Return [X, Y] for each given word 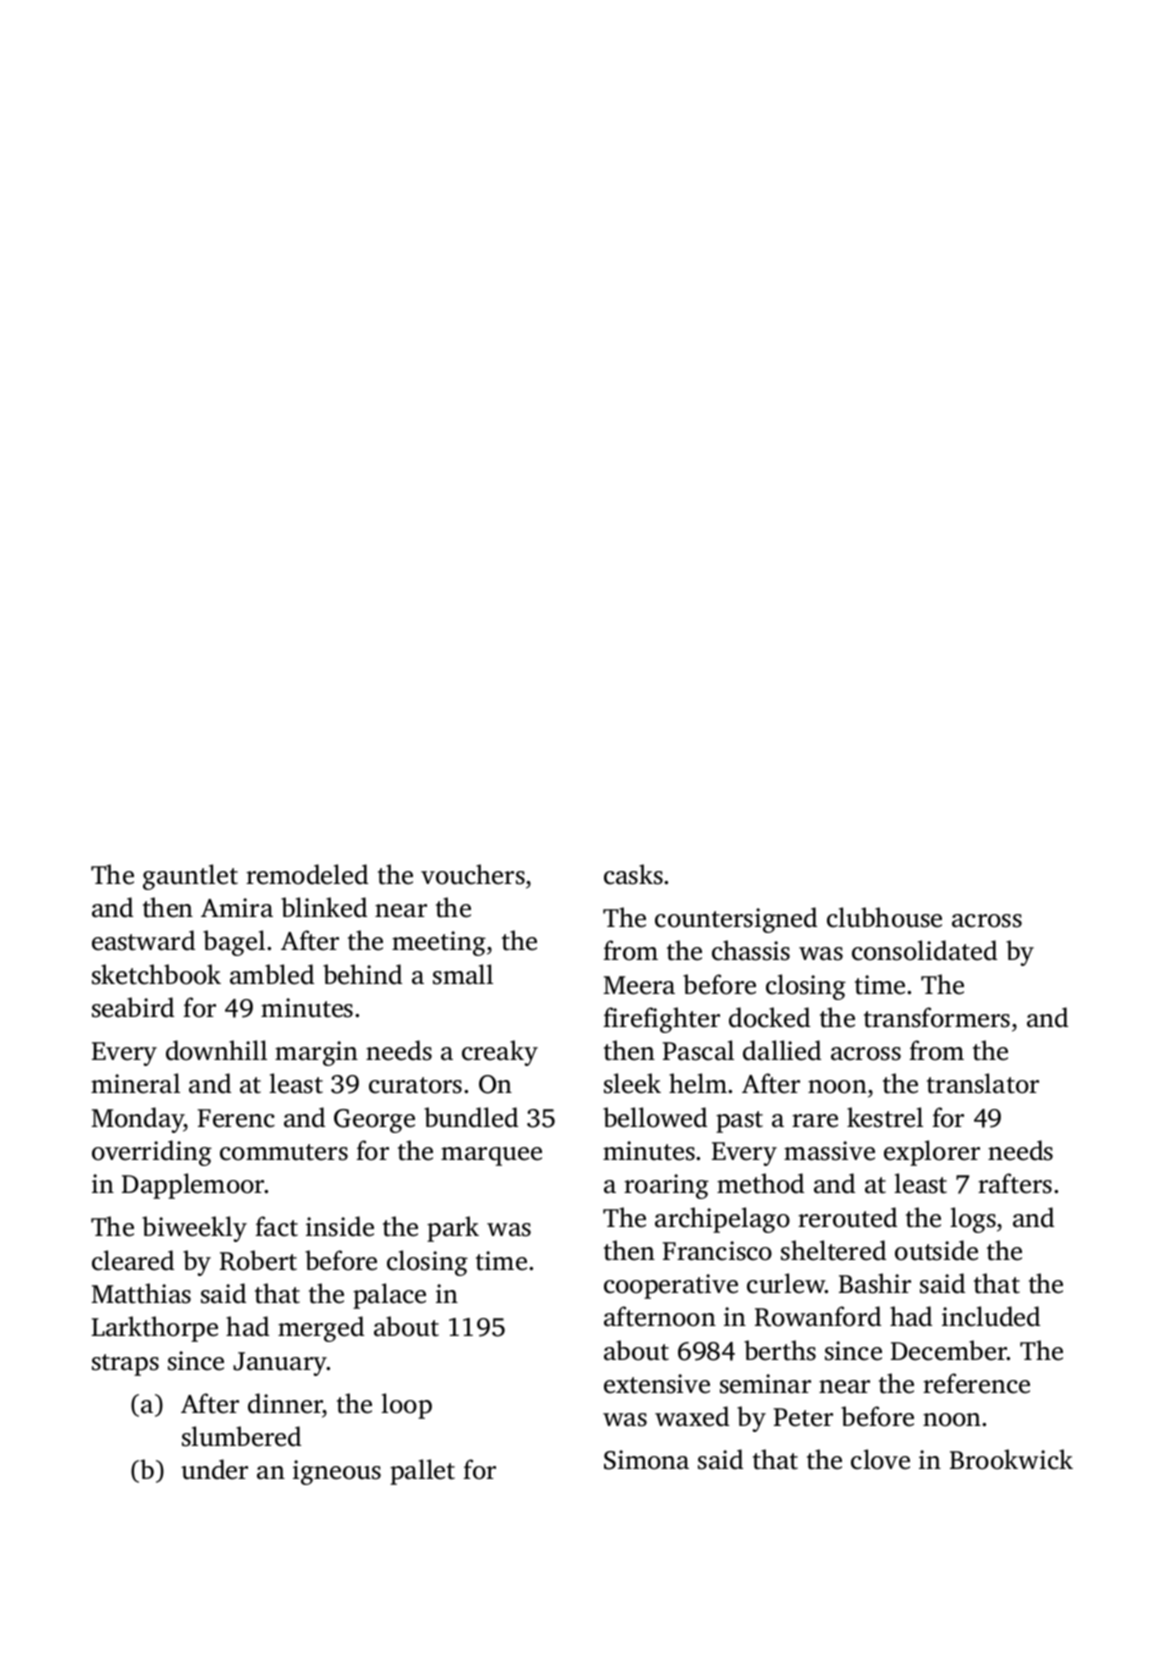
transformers [937, 1017]
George [374, 1121]
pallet [422, 1472]
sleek [632, 1083]
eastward [143, 940]
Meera [639, 985]
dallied [782, 1050]
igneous [337, 1472]
